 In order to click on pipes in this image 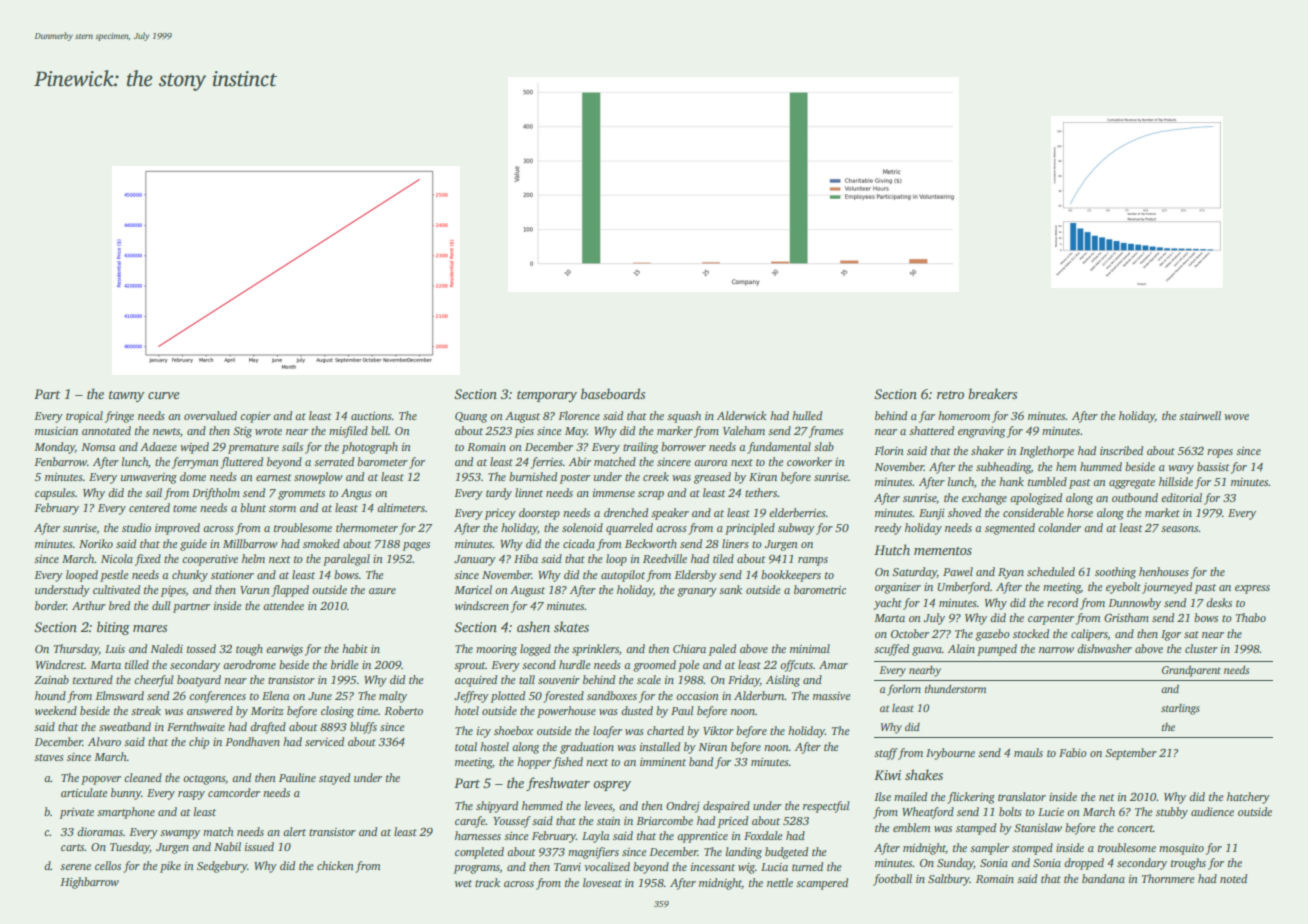, I will do `click(173, 591)`.
